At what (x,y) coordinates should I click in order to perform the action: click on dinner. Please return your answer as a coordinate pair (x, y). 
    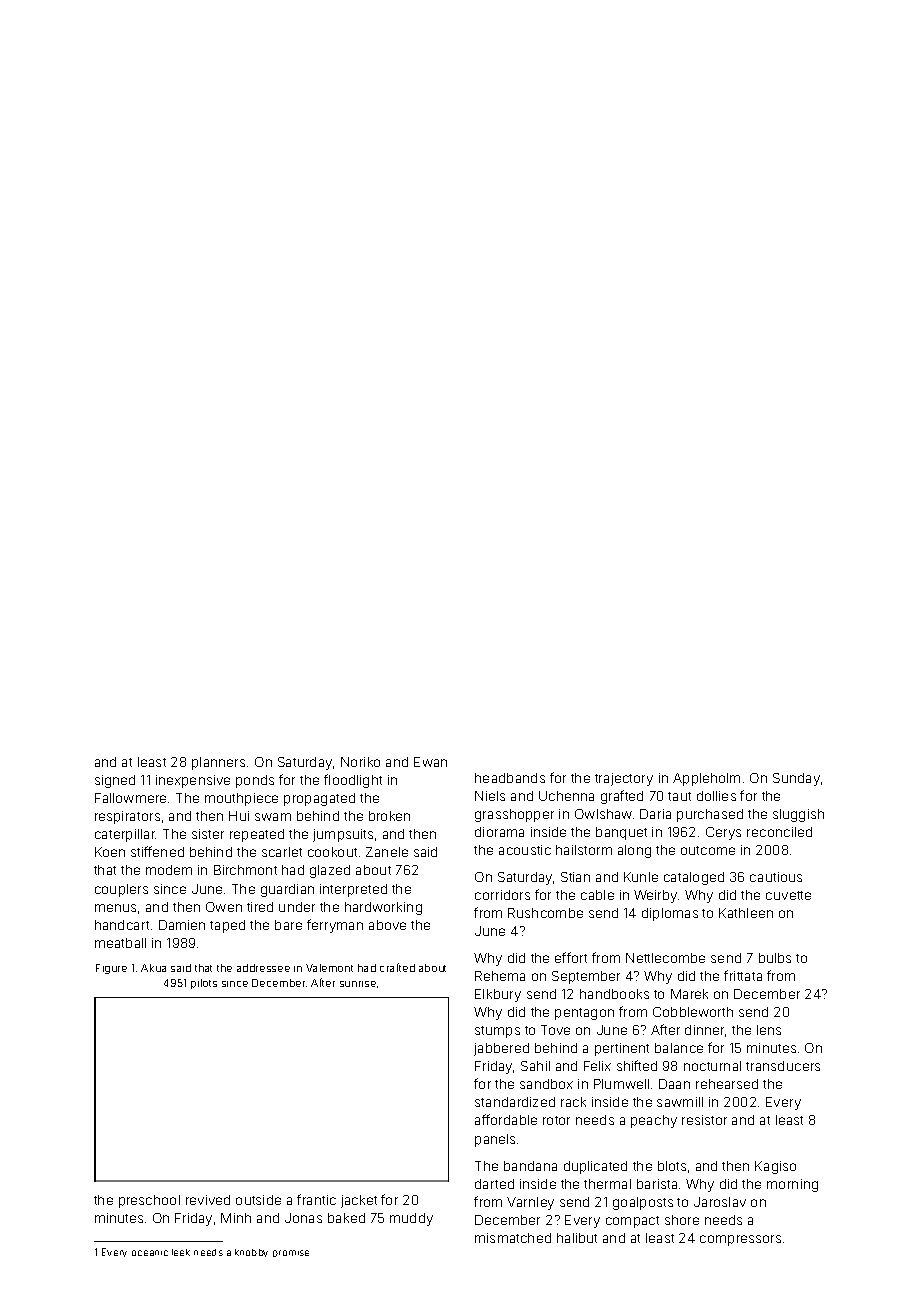
    Looking at the image, I should click on (704, 1030).
